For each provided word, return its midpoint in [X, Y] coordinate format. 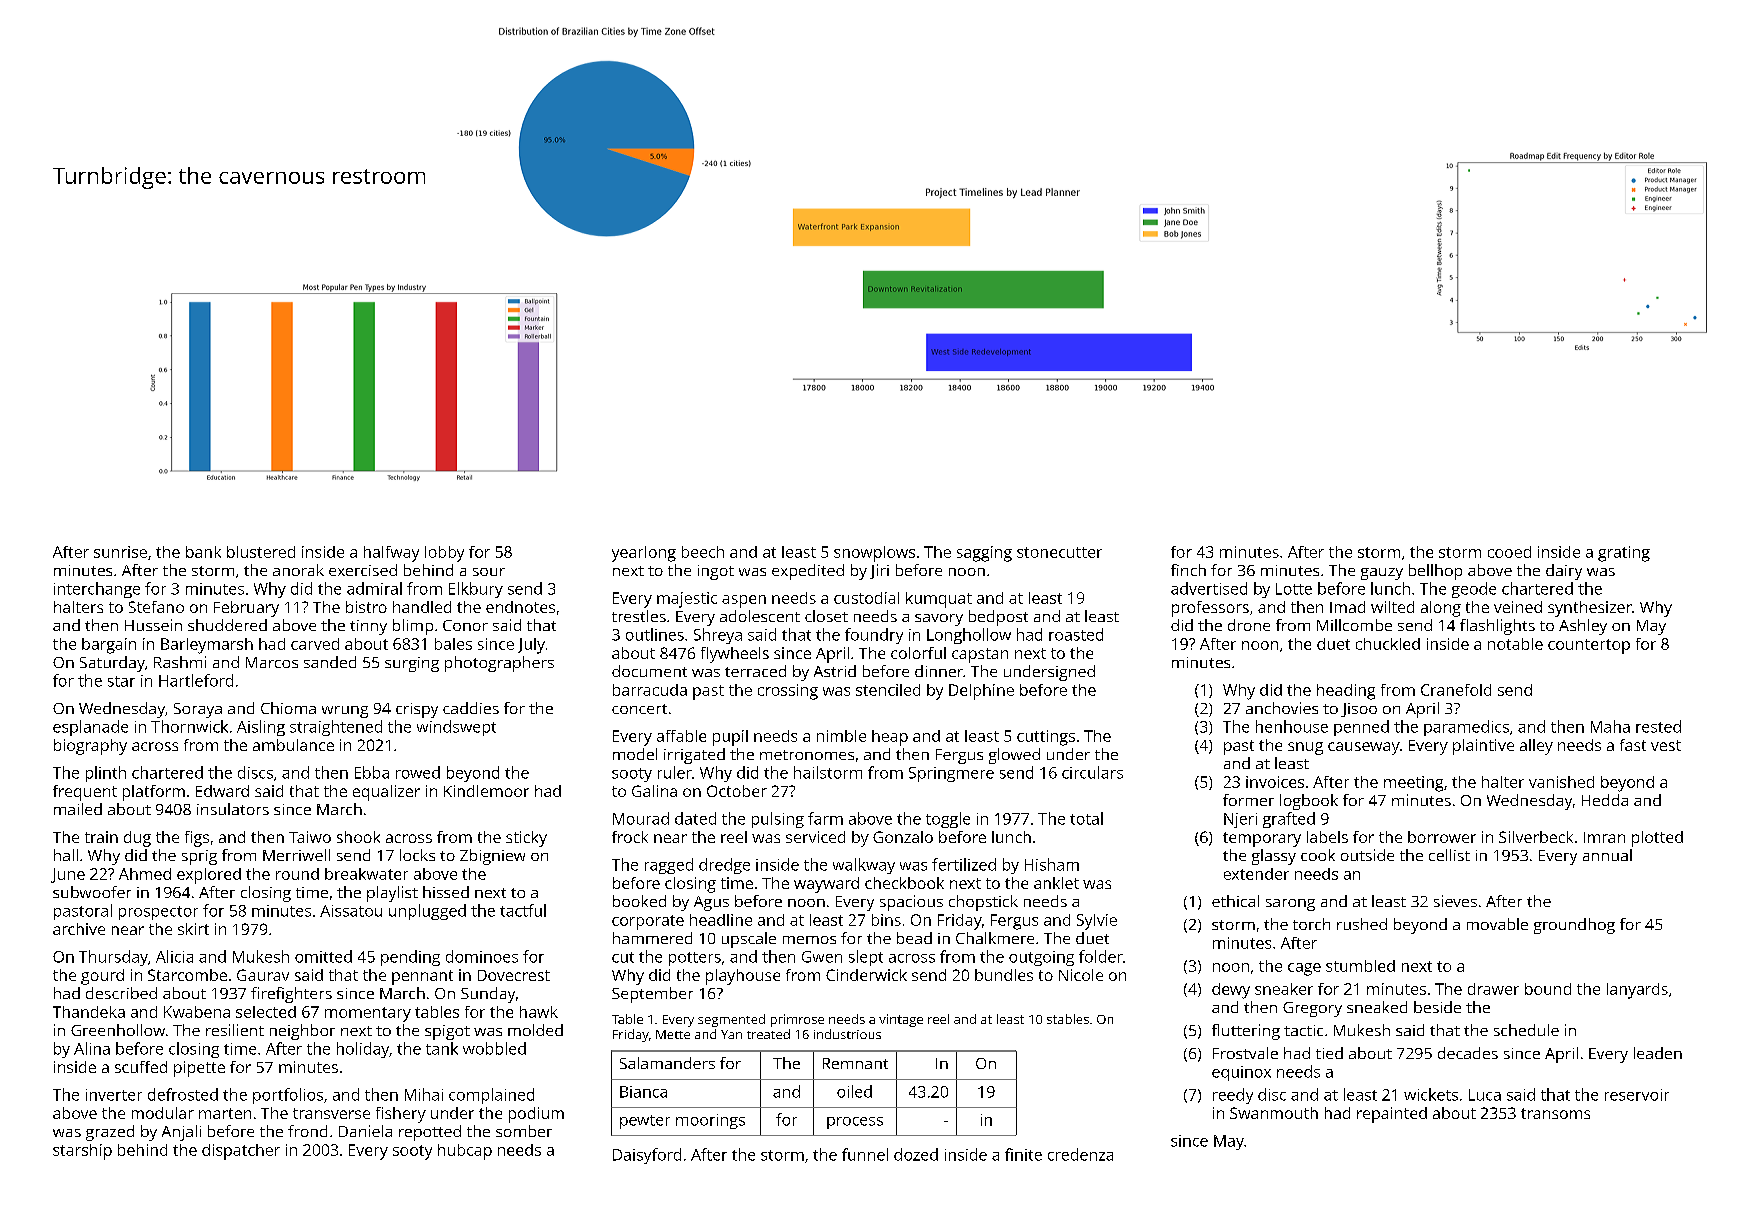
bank [203, 552]
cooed [1509, 552]
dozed [916, 1154]
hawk [539, 1012]
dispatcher [241, 1152]
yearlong [644, 554]
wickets [1431, 1094]
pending [410, 958]
